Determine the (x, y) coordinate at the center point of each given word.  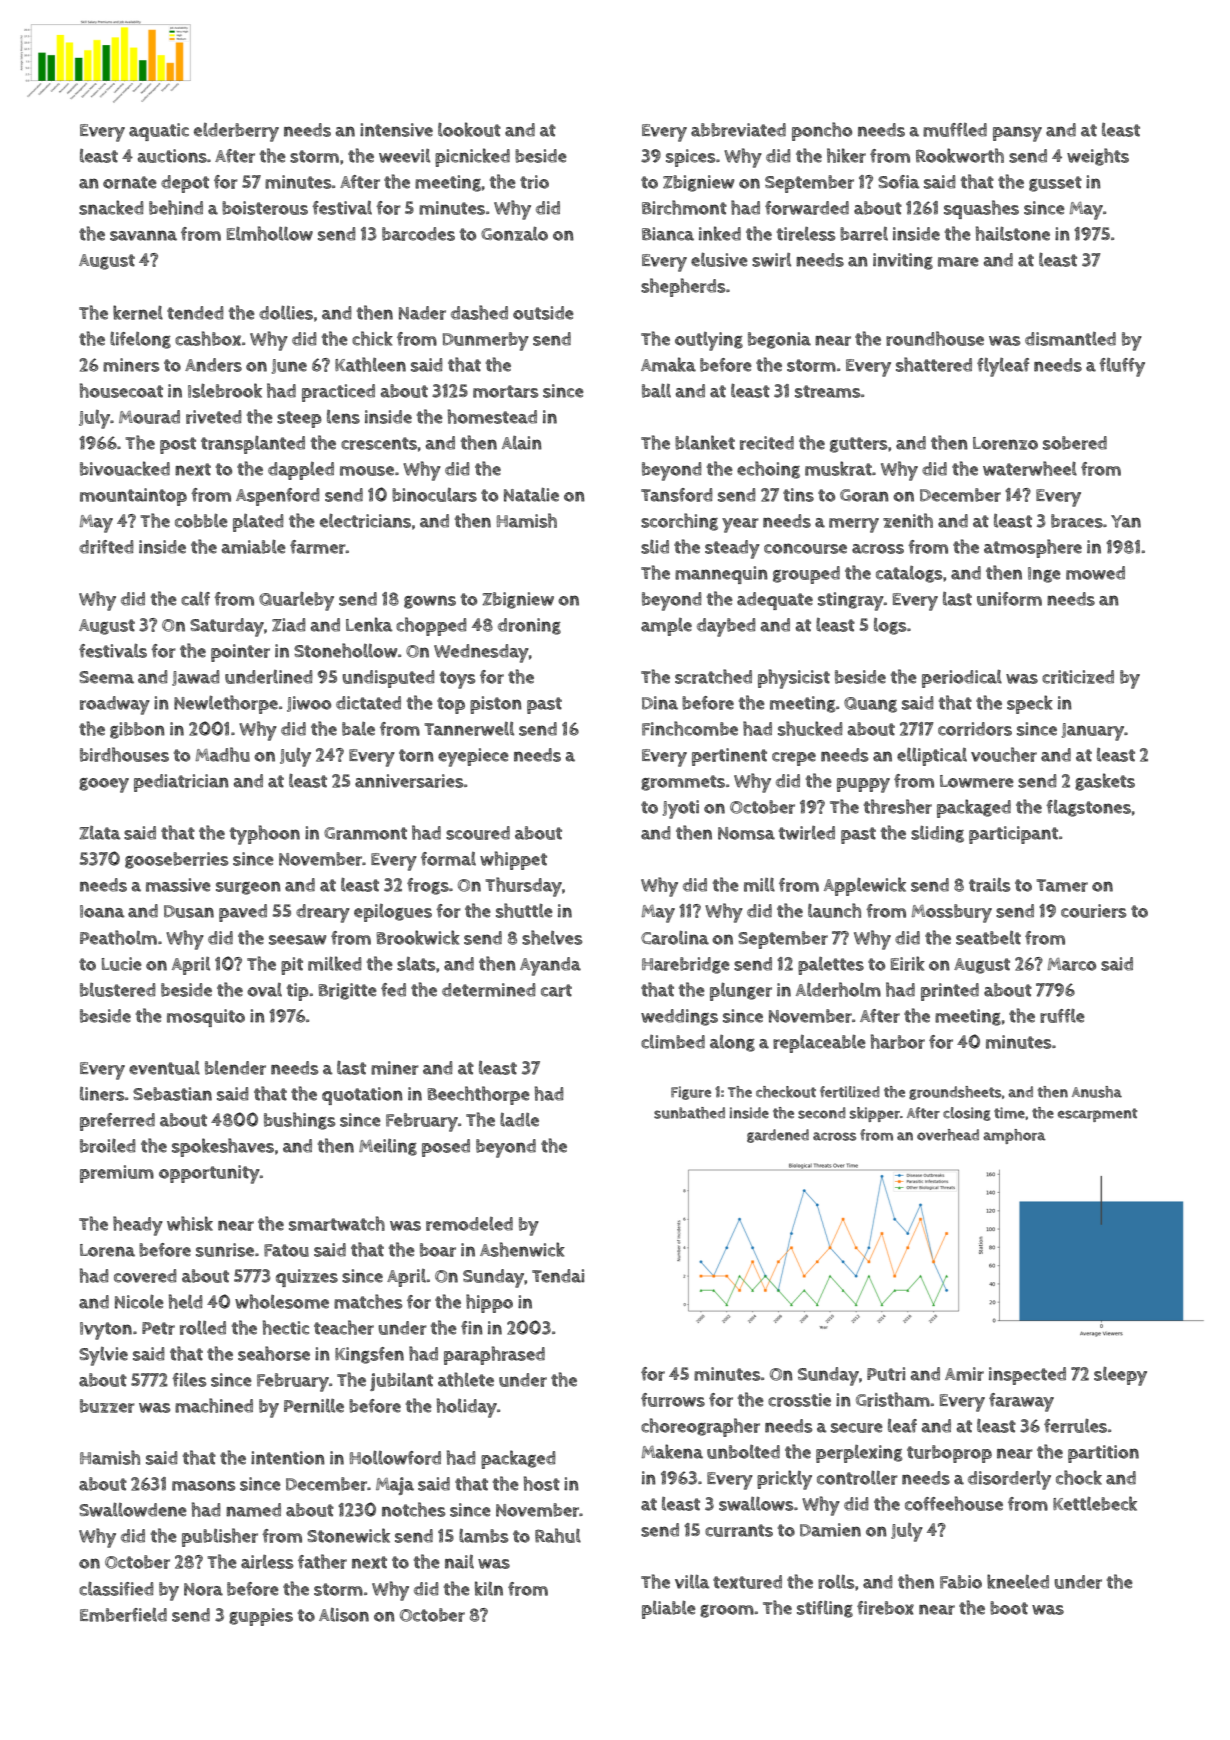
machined (214, 1405)
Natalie (531, 494)
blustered (118, 990)
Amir (964, 1374)
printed (950, 992)
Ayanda (550, 966)
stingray (851, 601)
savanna (143, 235)
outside (543, 313)
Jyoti (681, 809)
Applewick (865, 886)
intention (288, 1458)
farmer (318, 547)
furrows (673, 1400)
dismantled (1070, 339)
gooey (104, 785)
